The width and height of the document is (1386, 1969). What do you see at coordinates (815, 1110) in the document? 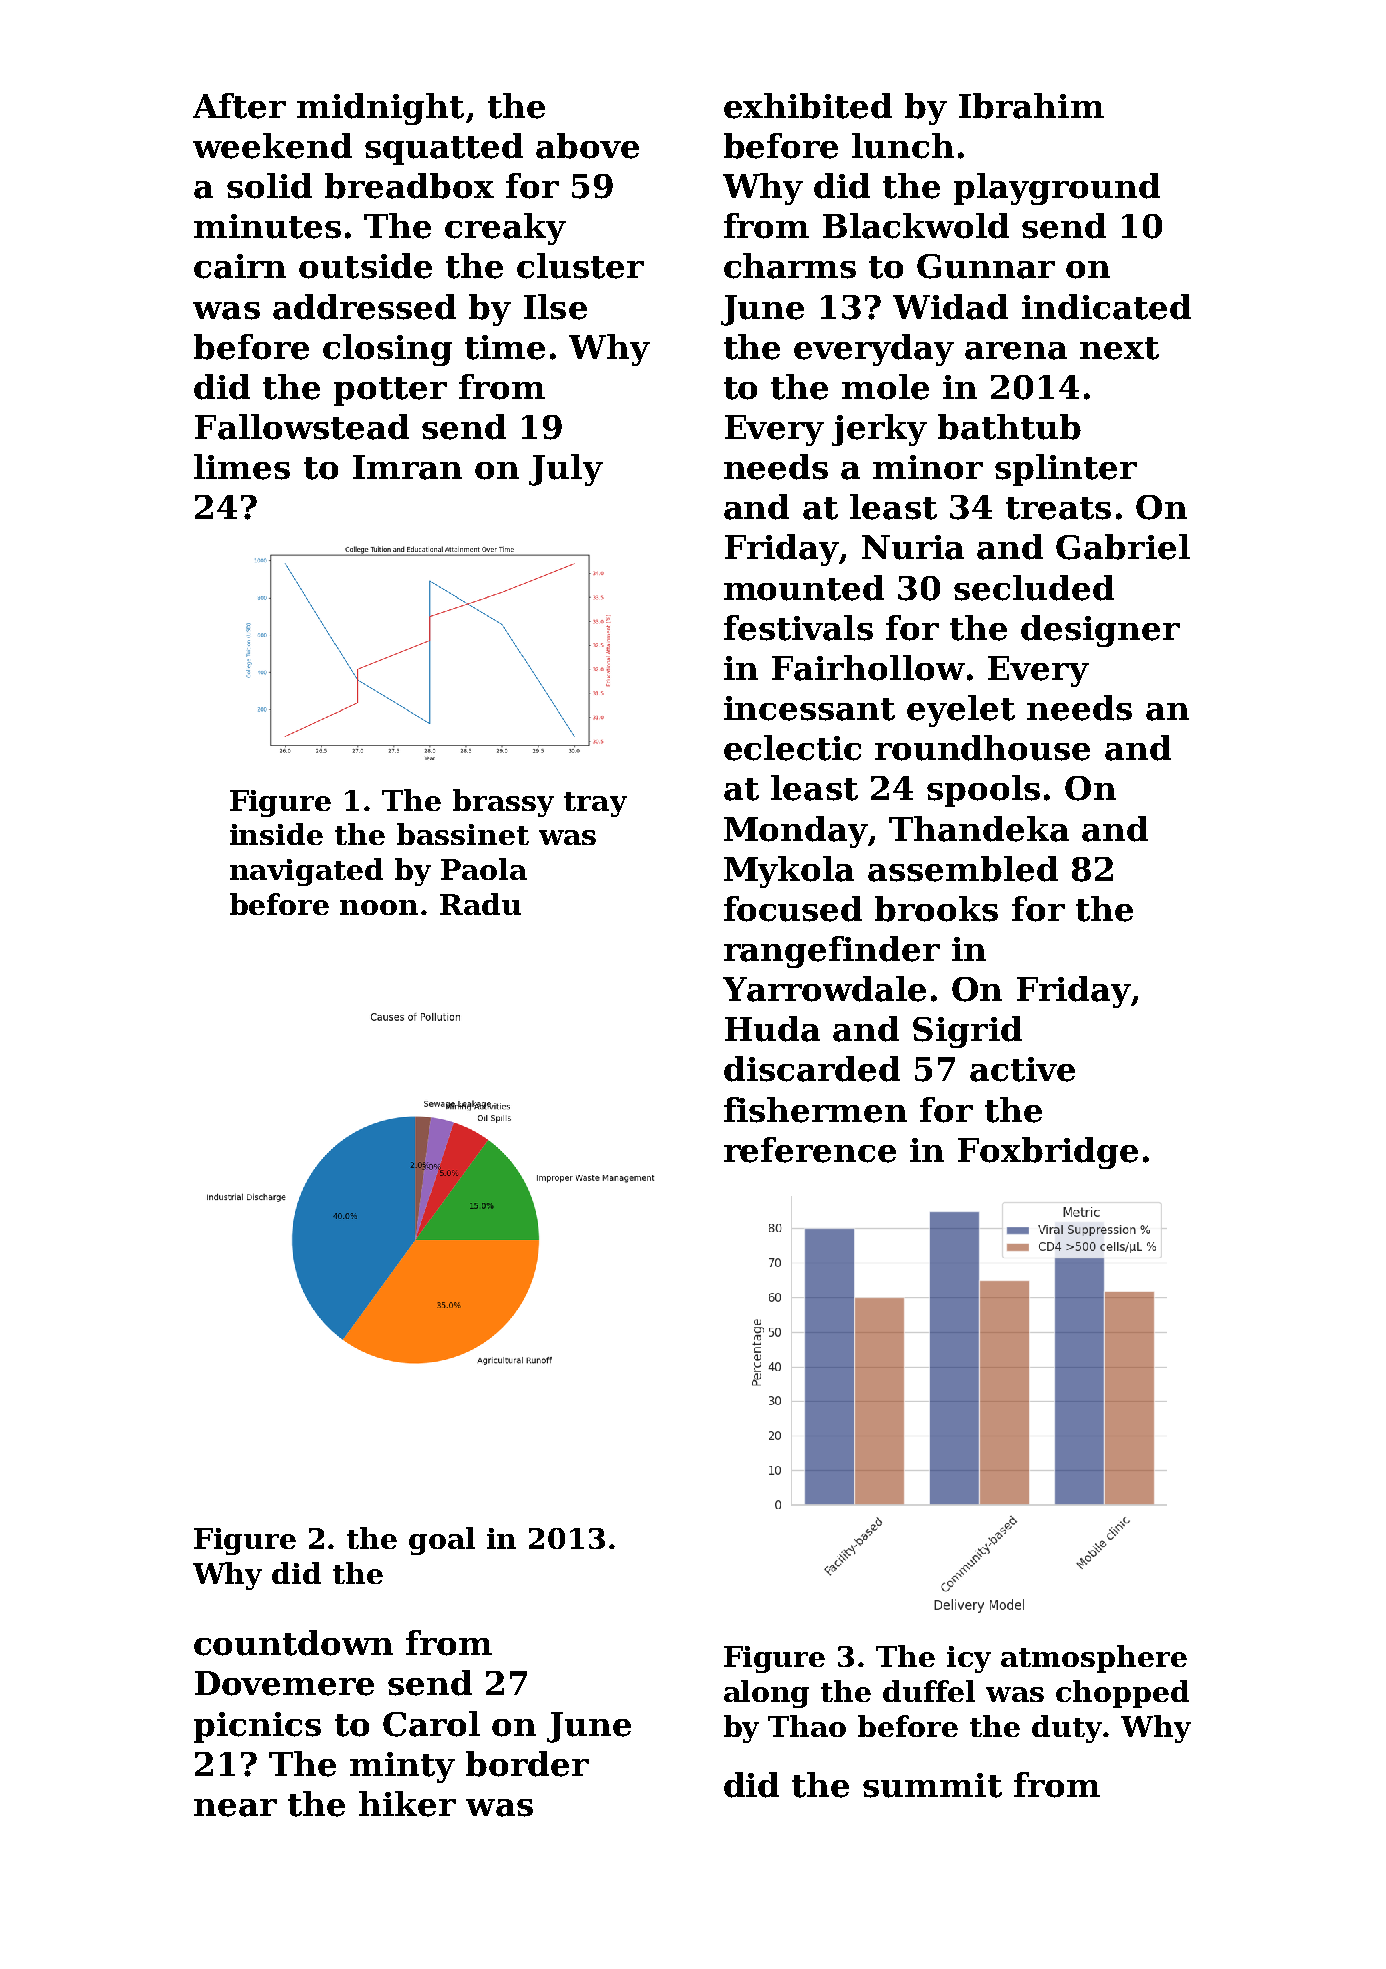
I see `fishermen` at bounding box center [815, 1110].
